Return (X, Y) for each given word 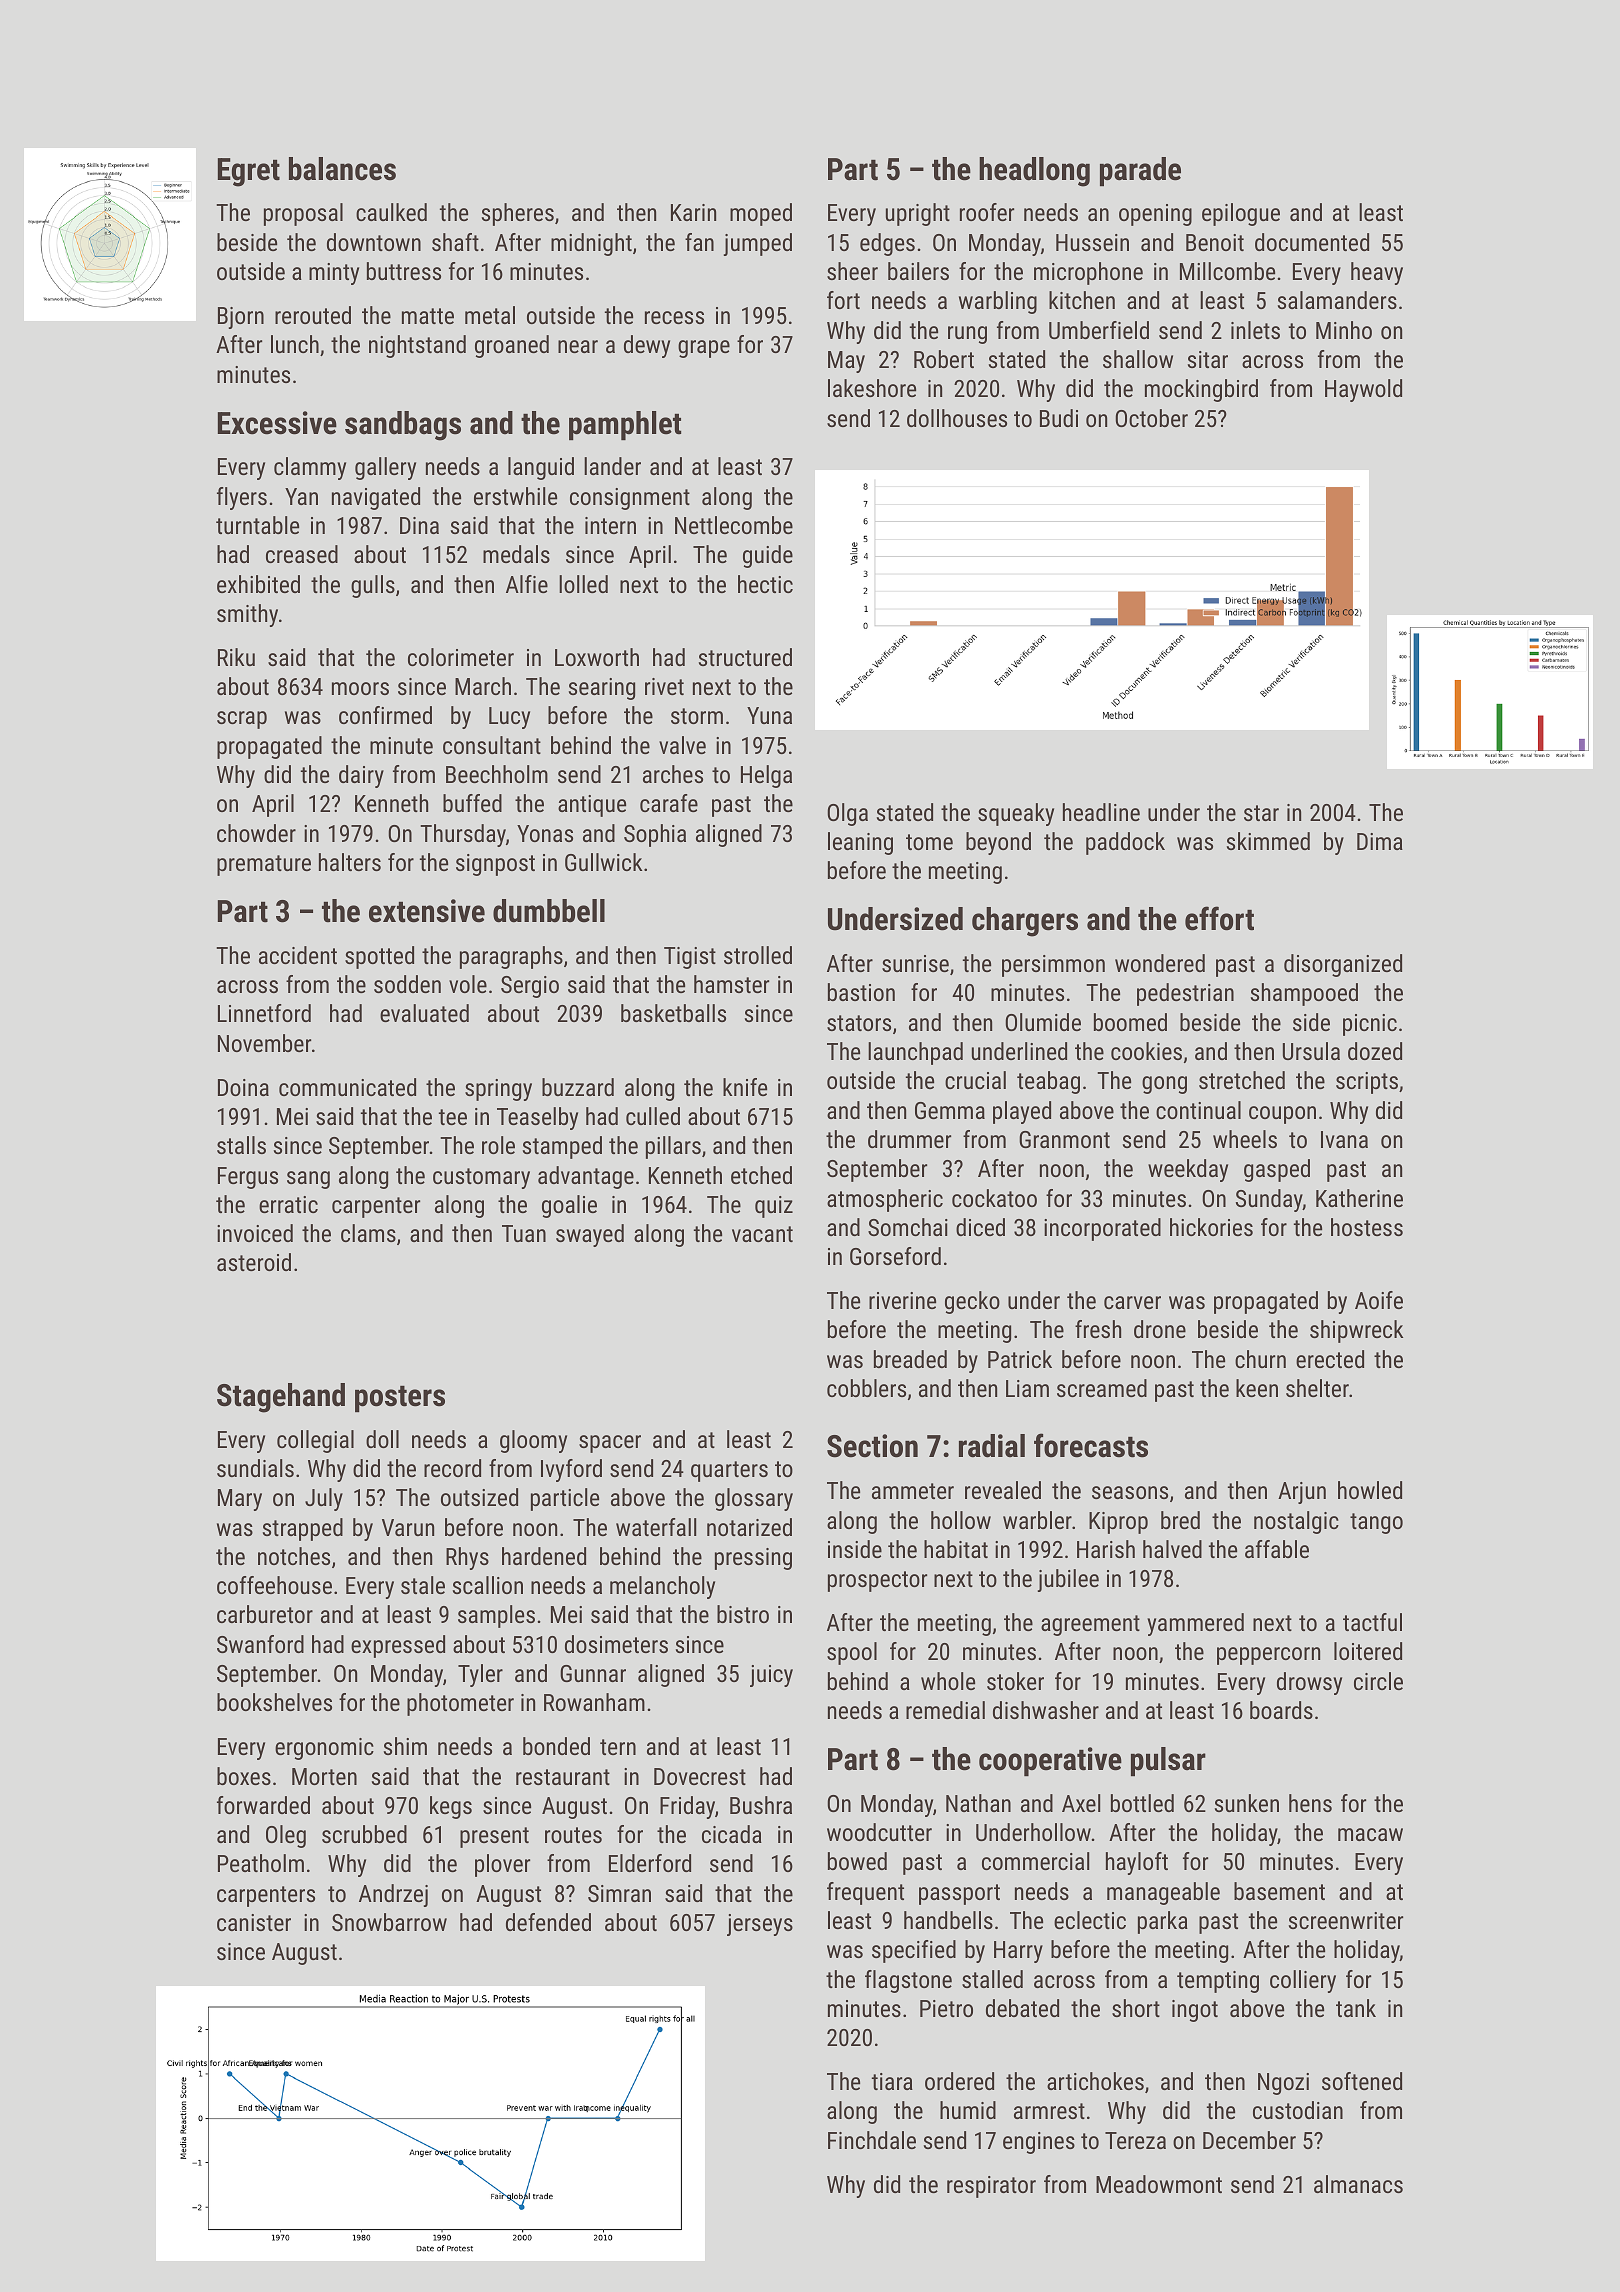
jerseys (760, 1925)
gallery (385, 468)
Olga (847, 814)
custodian (1298, 2110)
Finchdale (872, 2140)
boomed (1130, 1022)
